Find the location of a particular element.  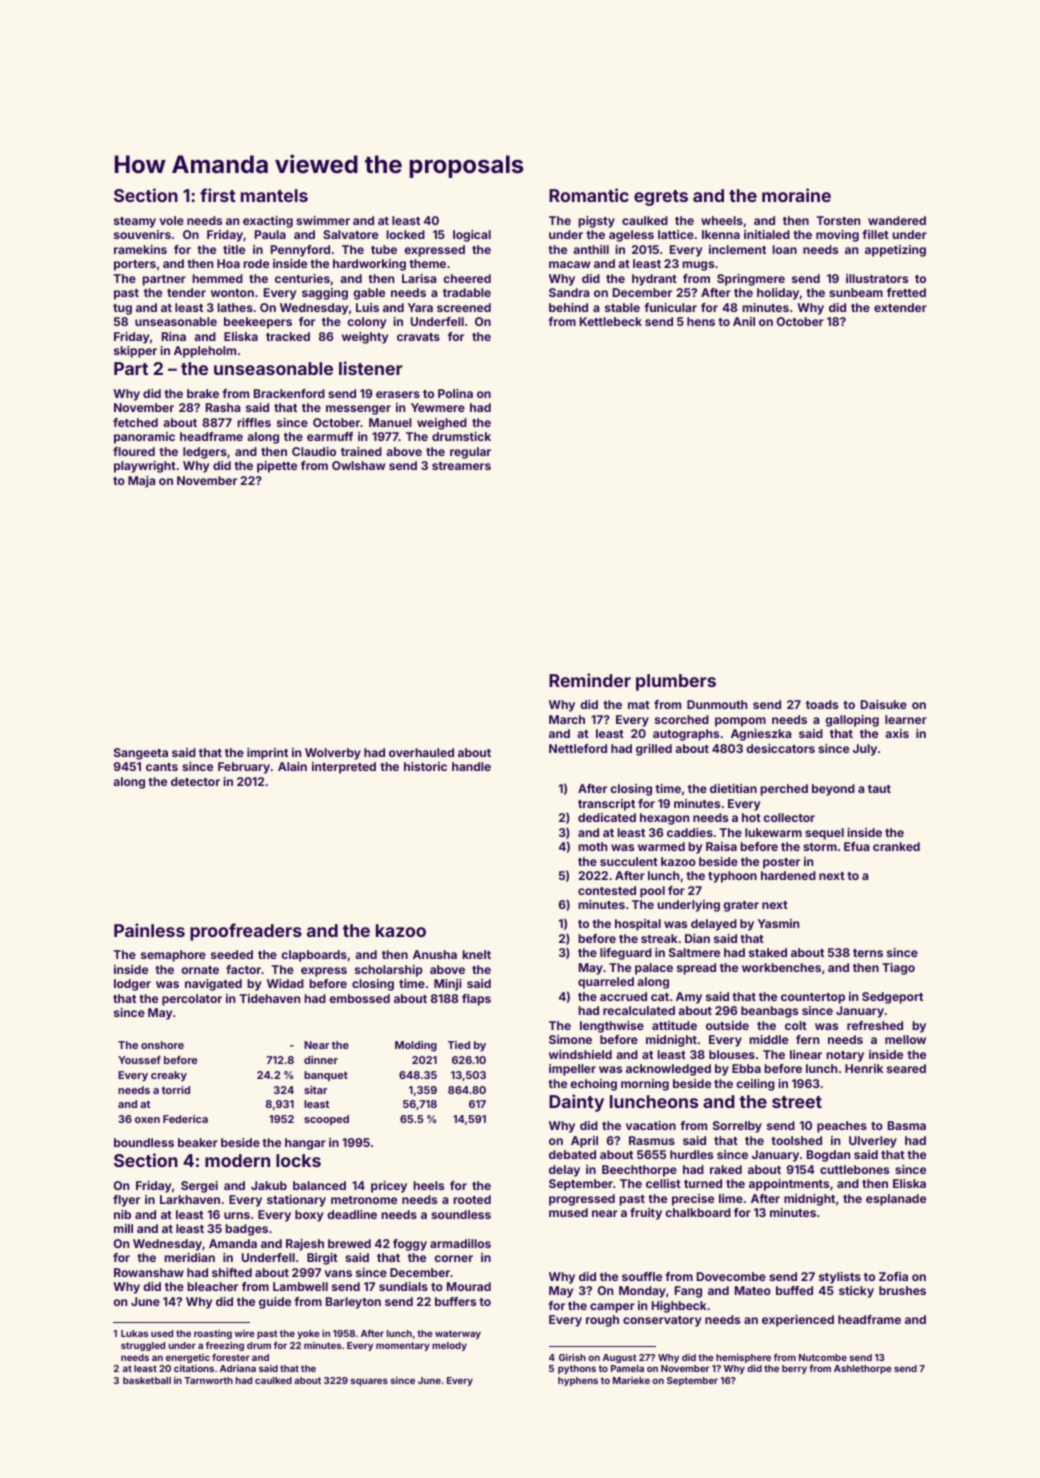

appetizing is located at coordinates (895, 251).
